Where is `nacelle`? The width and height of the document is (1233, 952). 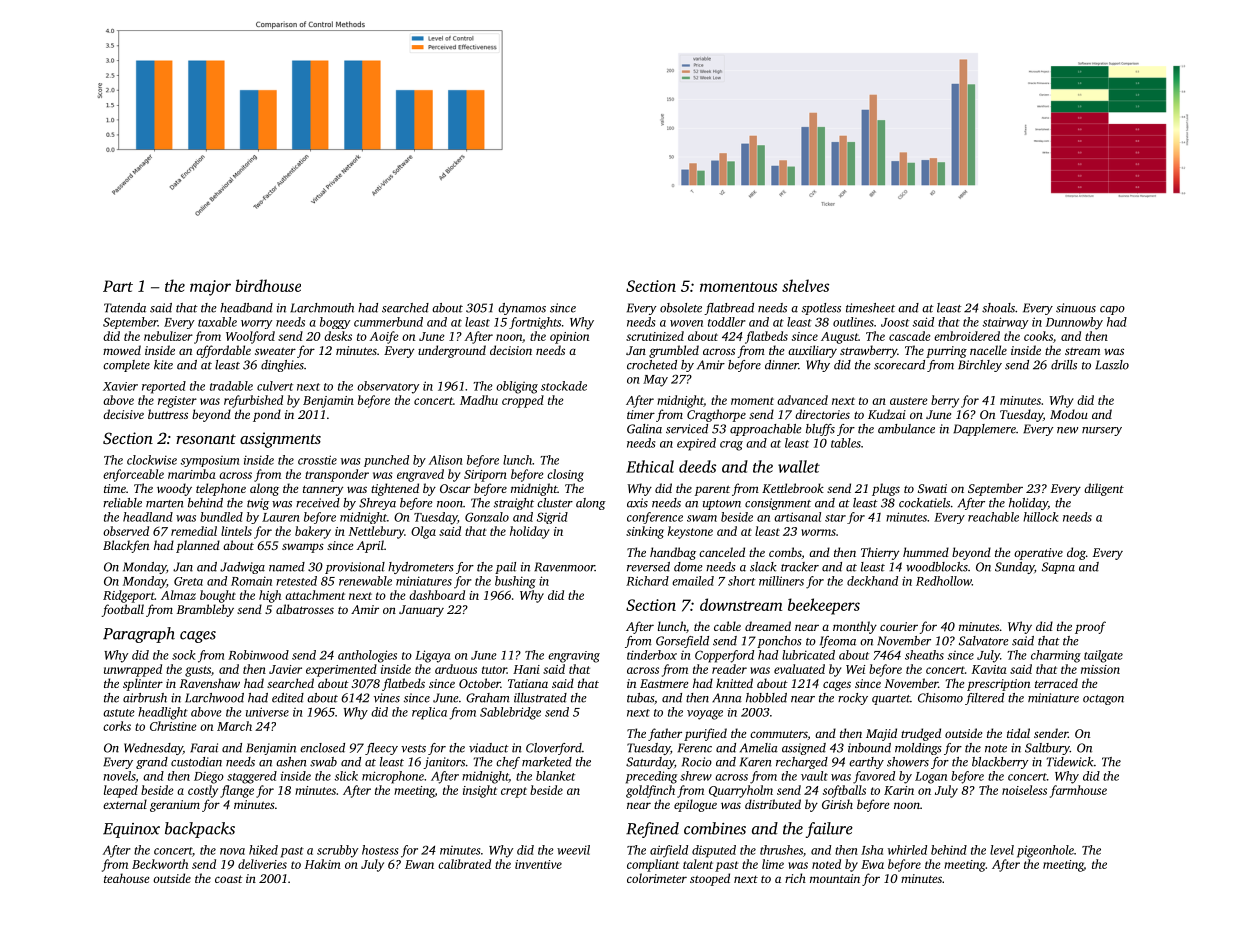 nacelle is located at coordinates (988, 350).
